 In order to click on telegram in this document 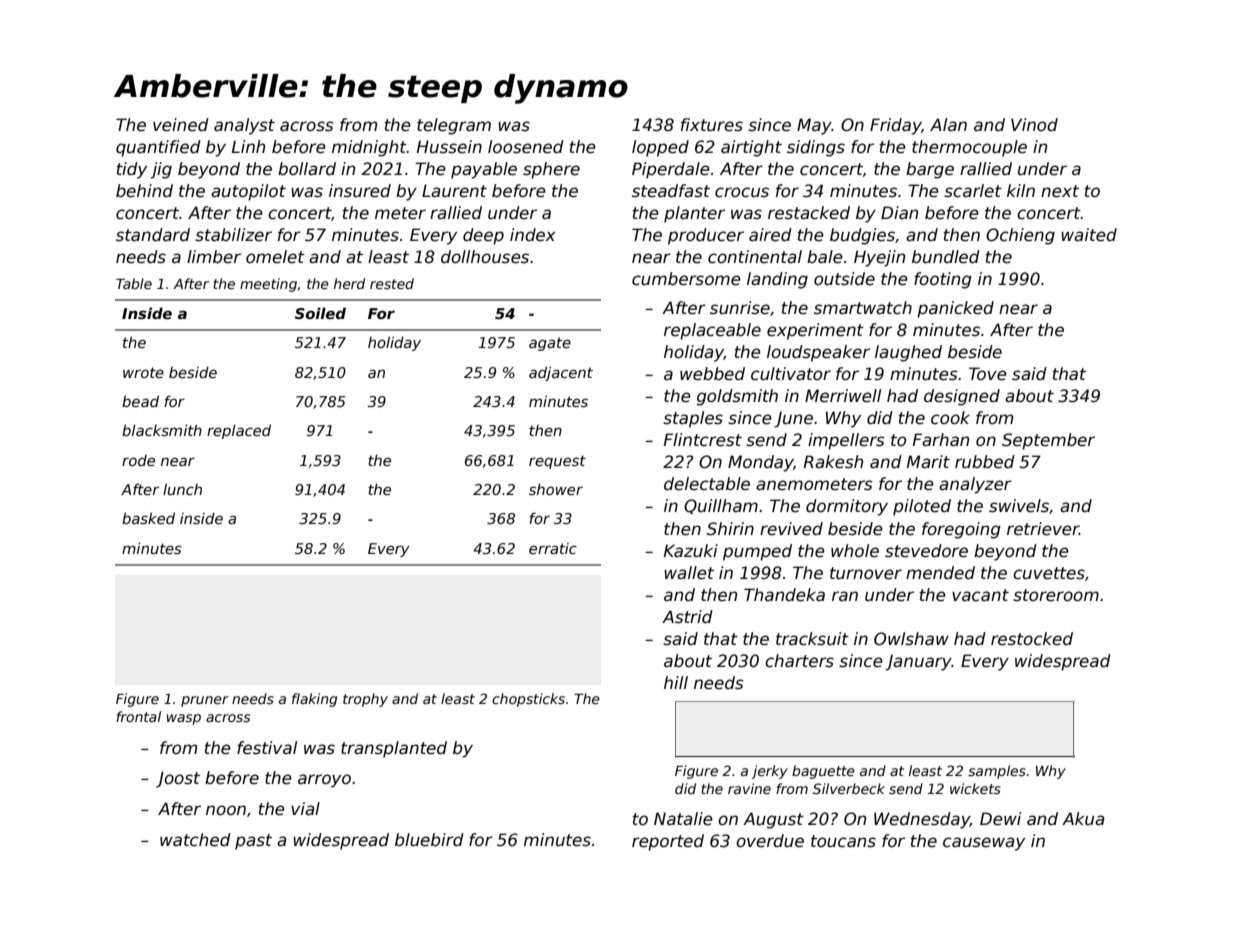, I will do `click(454, 126)`.
